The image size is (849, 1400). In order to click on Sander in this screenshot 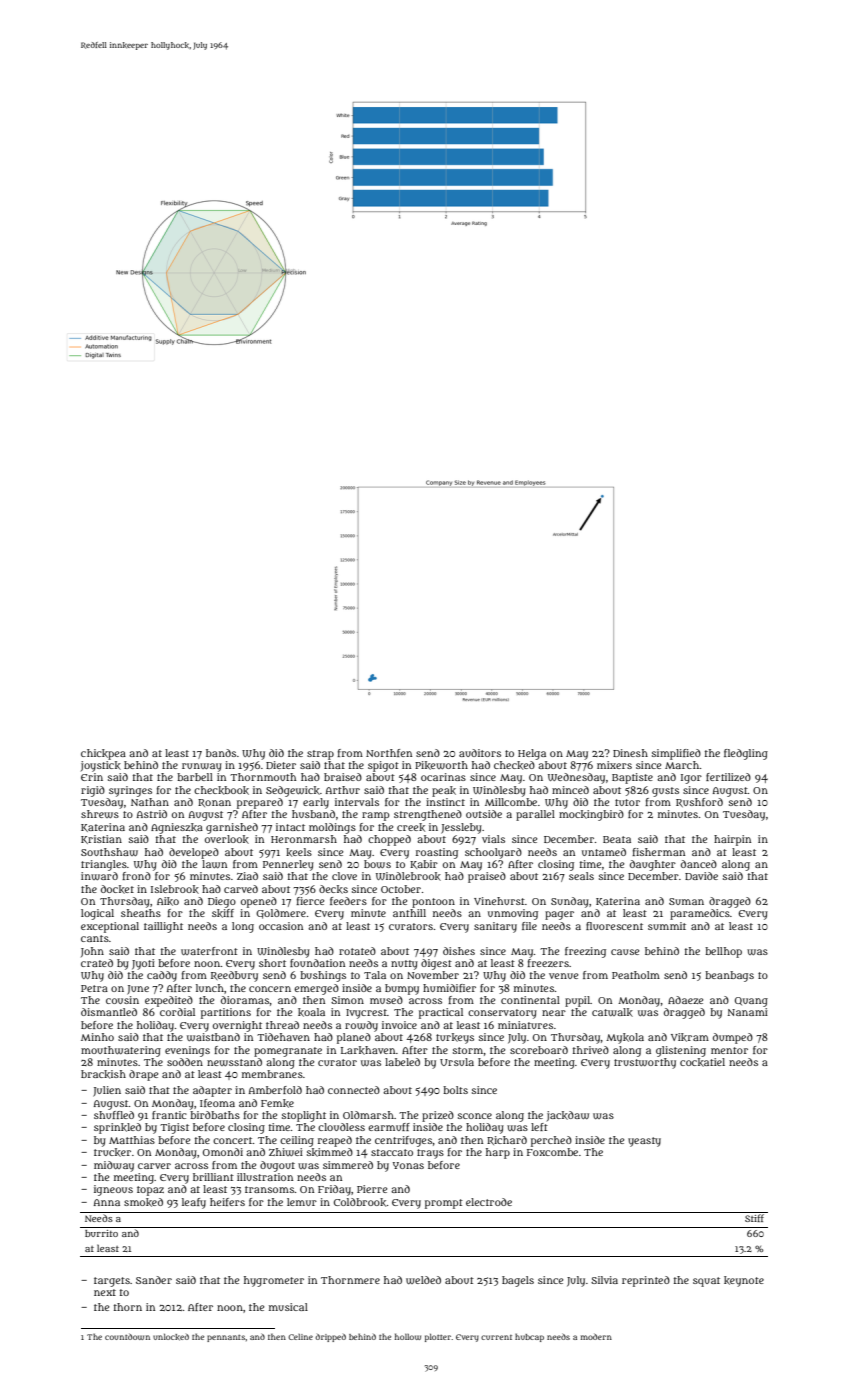, I will do `click(154, 1280)`.
